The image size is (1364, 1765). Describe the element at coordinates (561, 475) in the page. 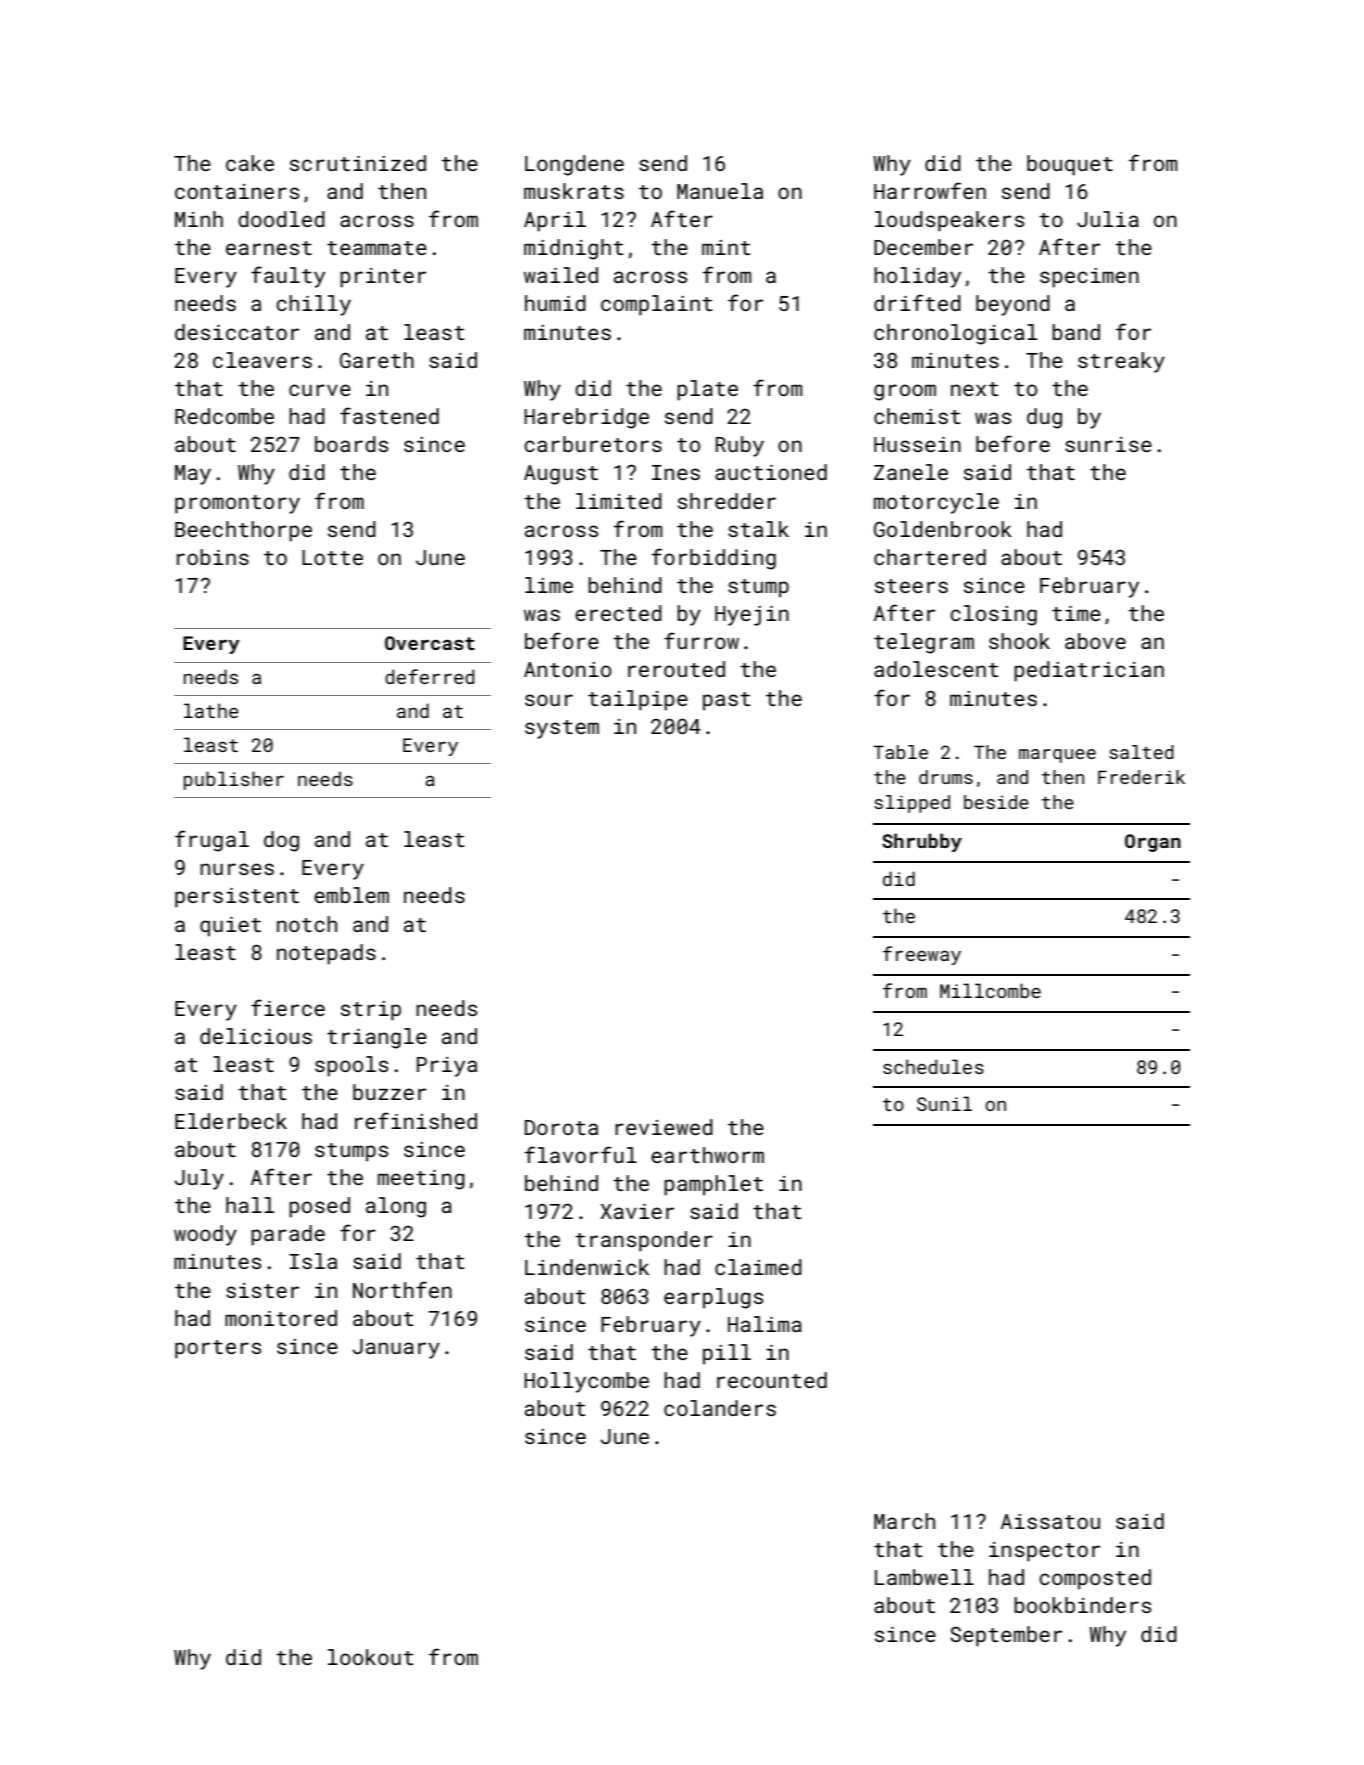

I see `August` at that location.
